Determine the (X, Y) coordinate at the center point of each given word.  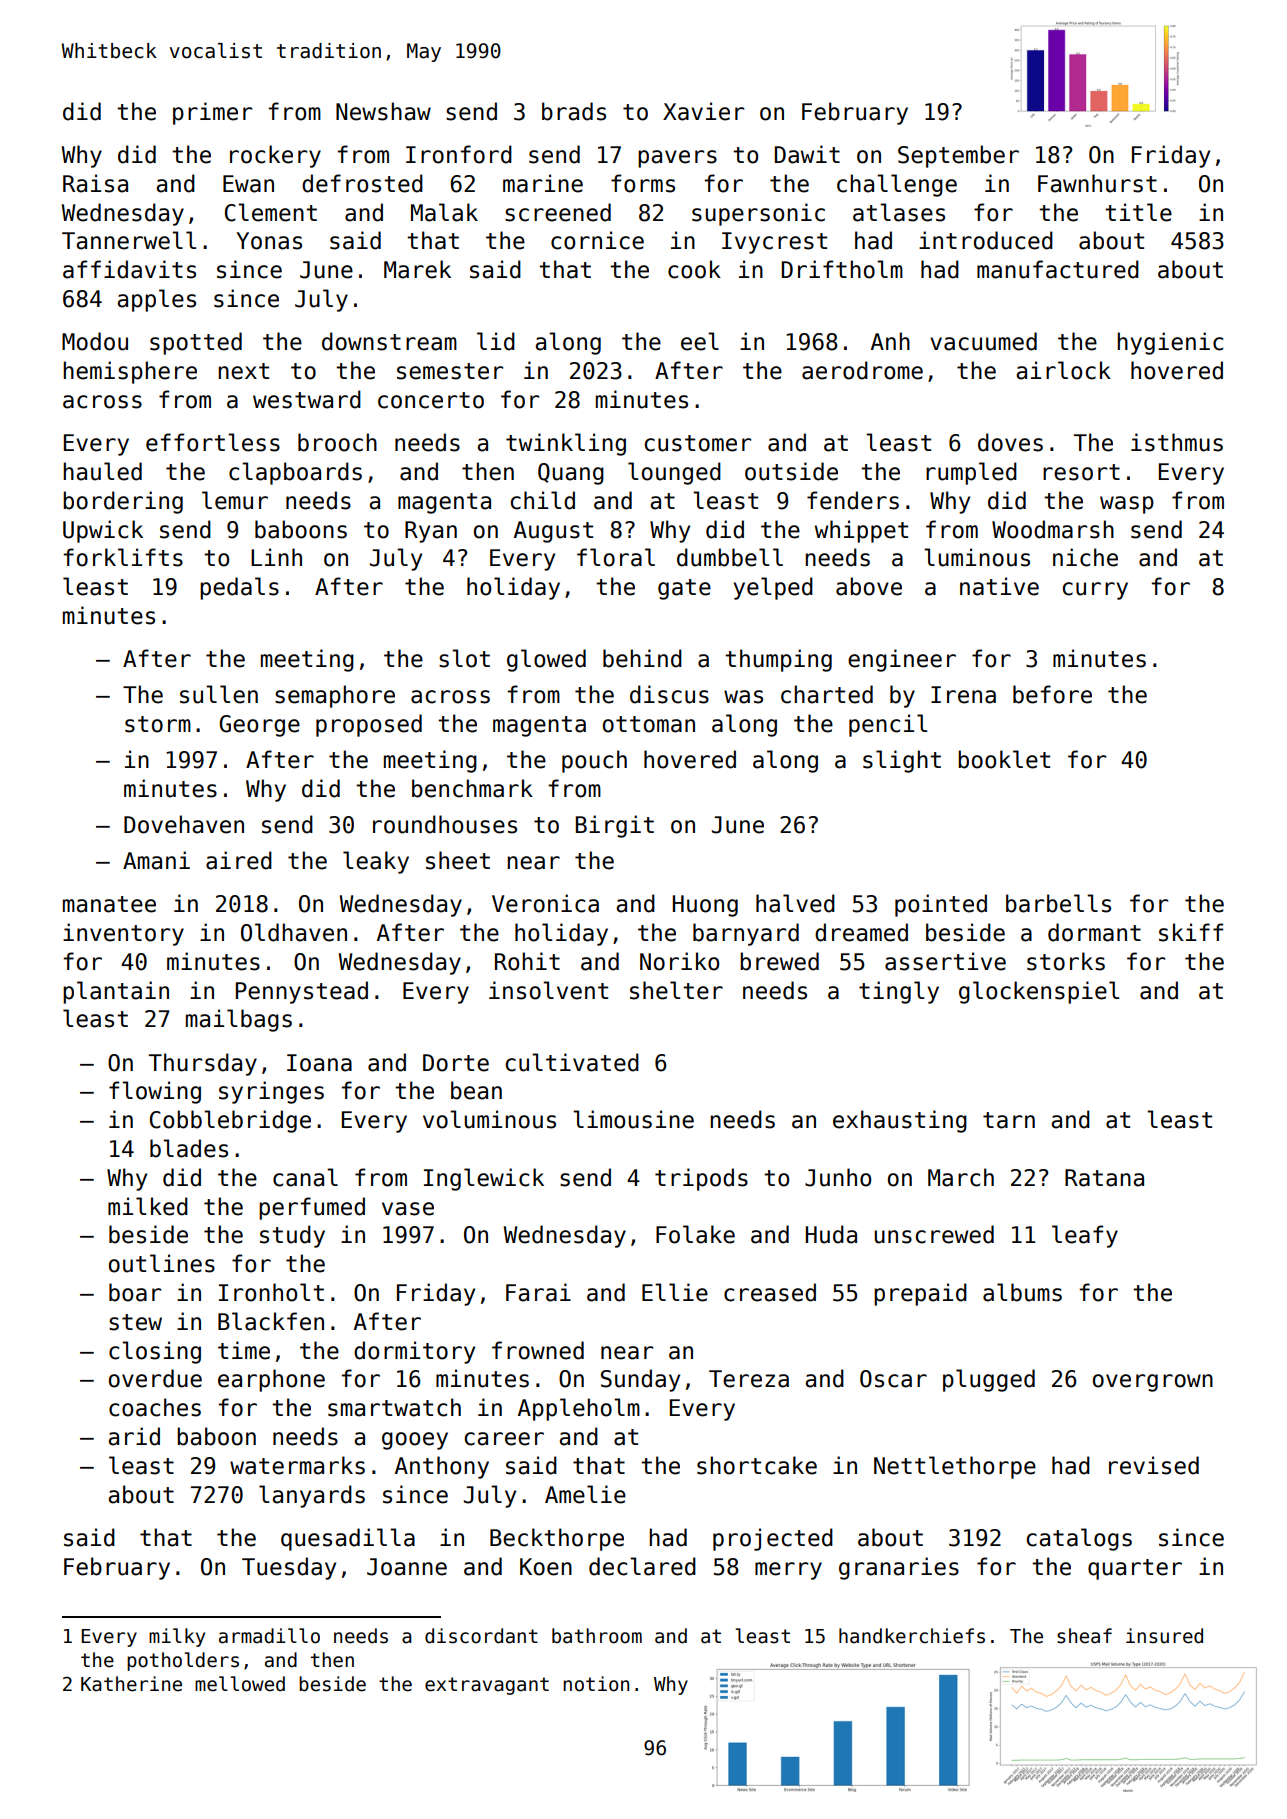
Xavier (703, 111)
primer (212, 113)
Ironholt (271, 1292)
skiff (1191, 932)
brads (574, 111)
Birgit (615, 826)
